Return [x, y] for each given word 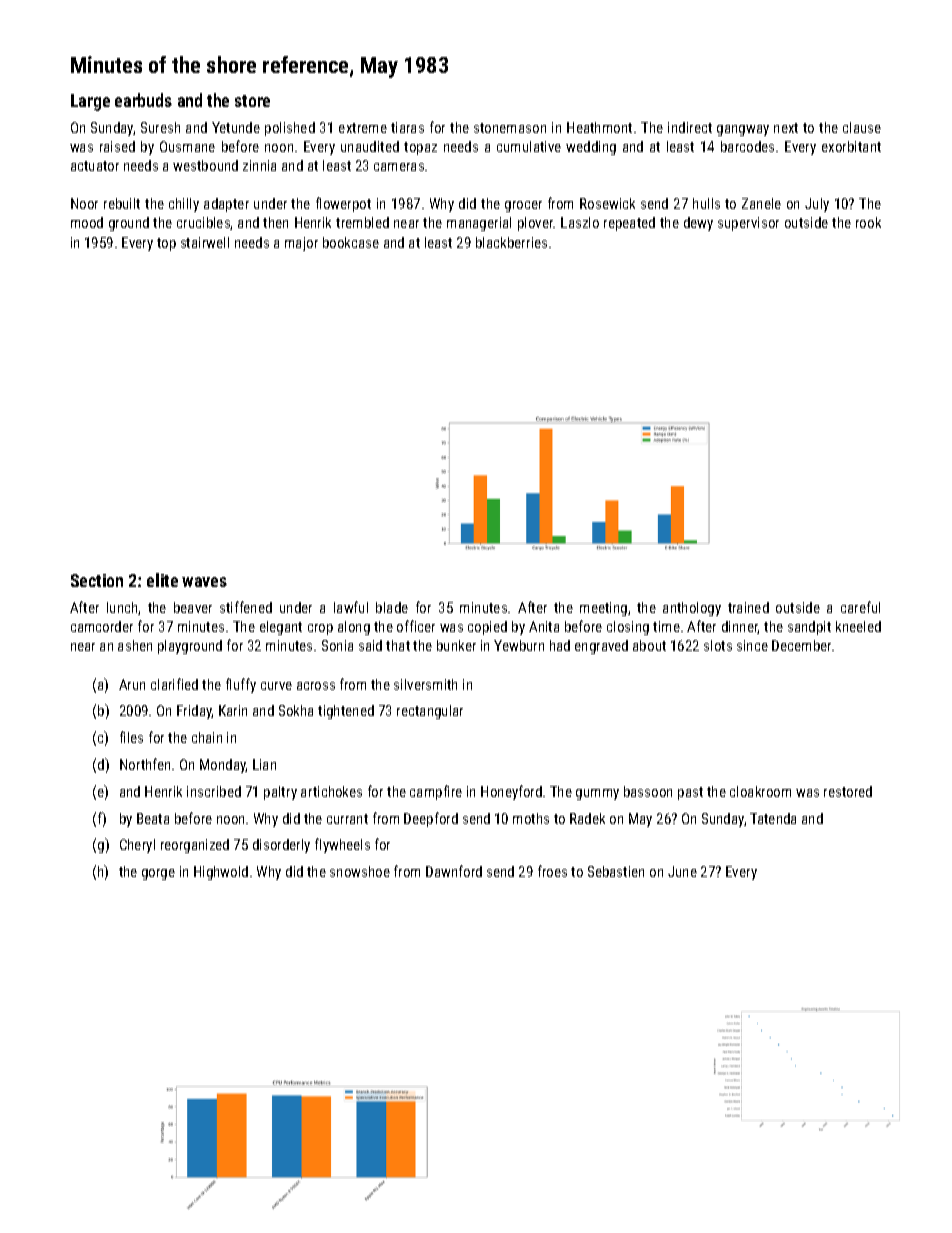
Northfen [145, 764]
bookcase [351, 242]
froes [552, 871]
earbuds [143, 100]
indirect [690, 127]
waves [204, 582]
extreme [363, 128]
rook [868, 222]
